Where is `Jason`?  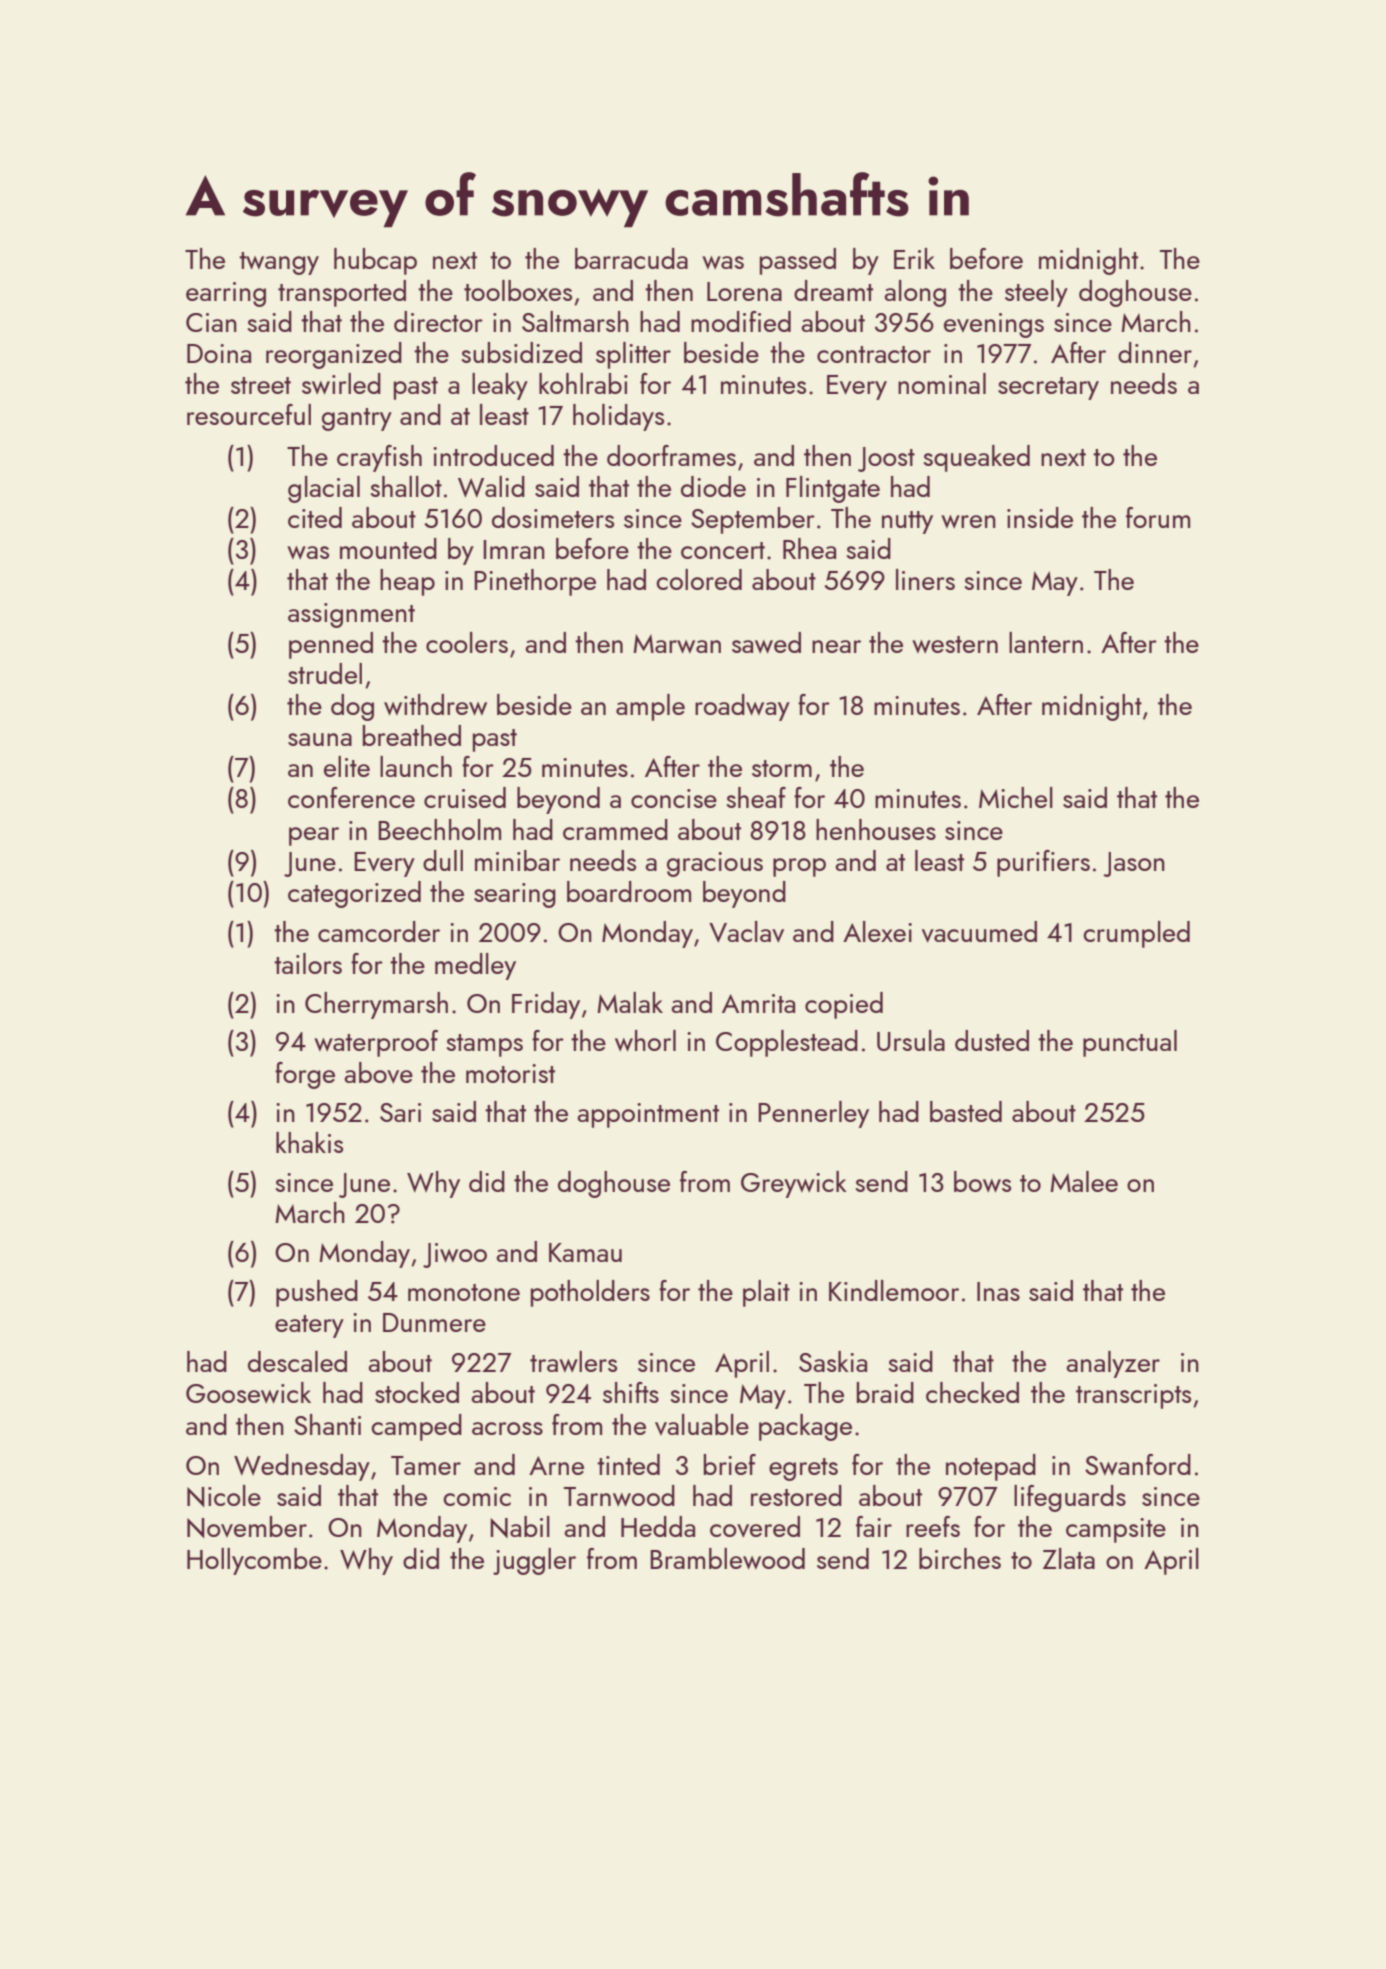 Jason is located at coordinates (1134, 864).
